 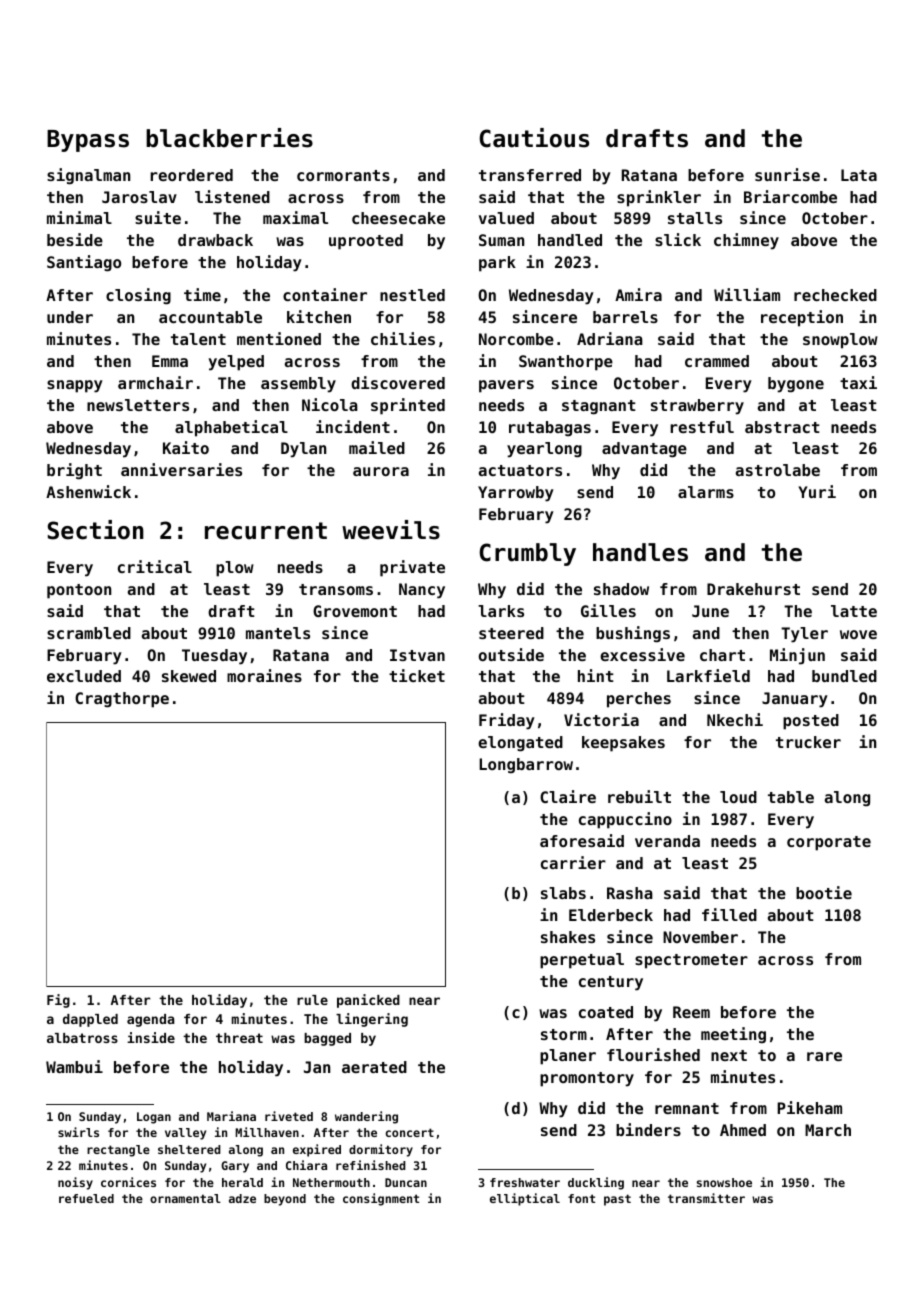 What do you see at coordinates (267, 1132) in the screenshot?
I see `Millhaven` at bounding box center [267, 1132].
